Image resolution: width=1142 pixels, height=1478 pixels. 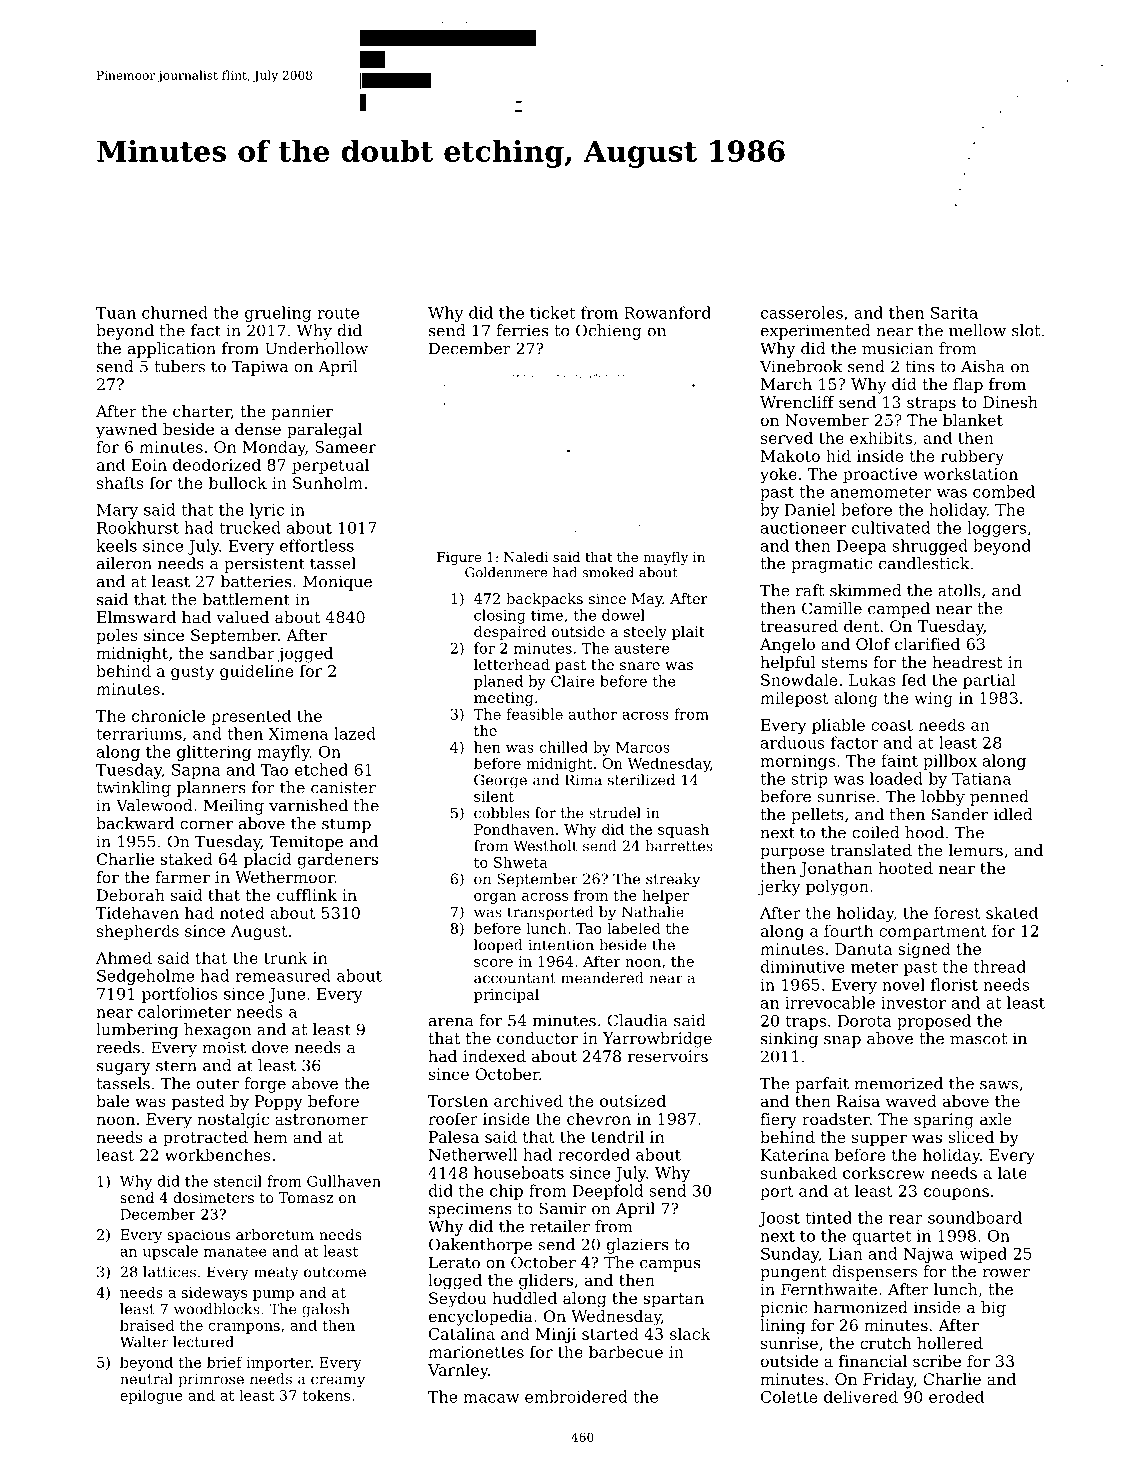 I want to click on skated, so click(x=1012, y=912).
